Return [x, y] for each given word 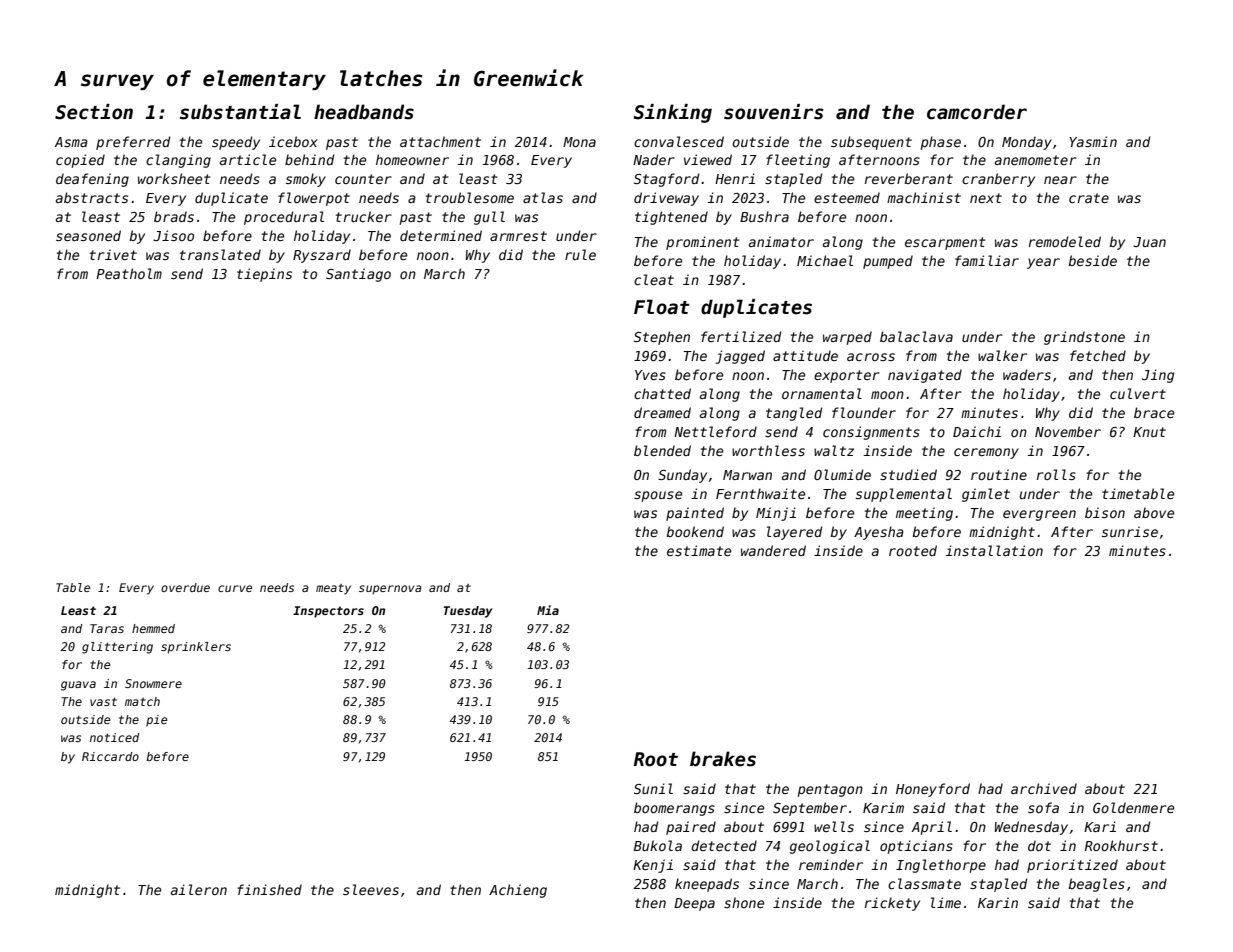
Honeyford [933, 790]
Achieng [518, 891]
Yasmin [1093, 141]
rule [580, 254]
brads [174, 216]
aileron [199, 889]
